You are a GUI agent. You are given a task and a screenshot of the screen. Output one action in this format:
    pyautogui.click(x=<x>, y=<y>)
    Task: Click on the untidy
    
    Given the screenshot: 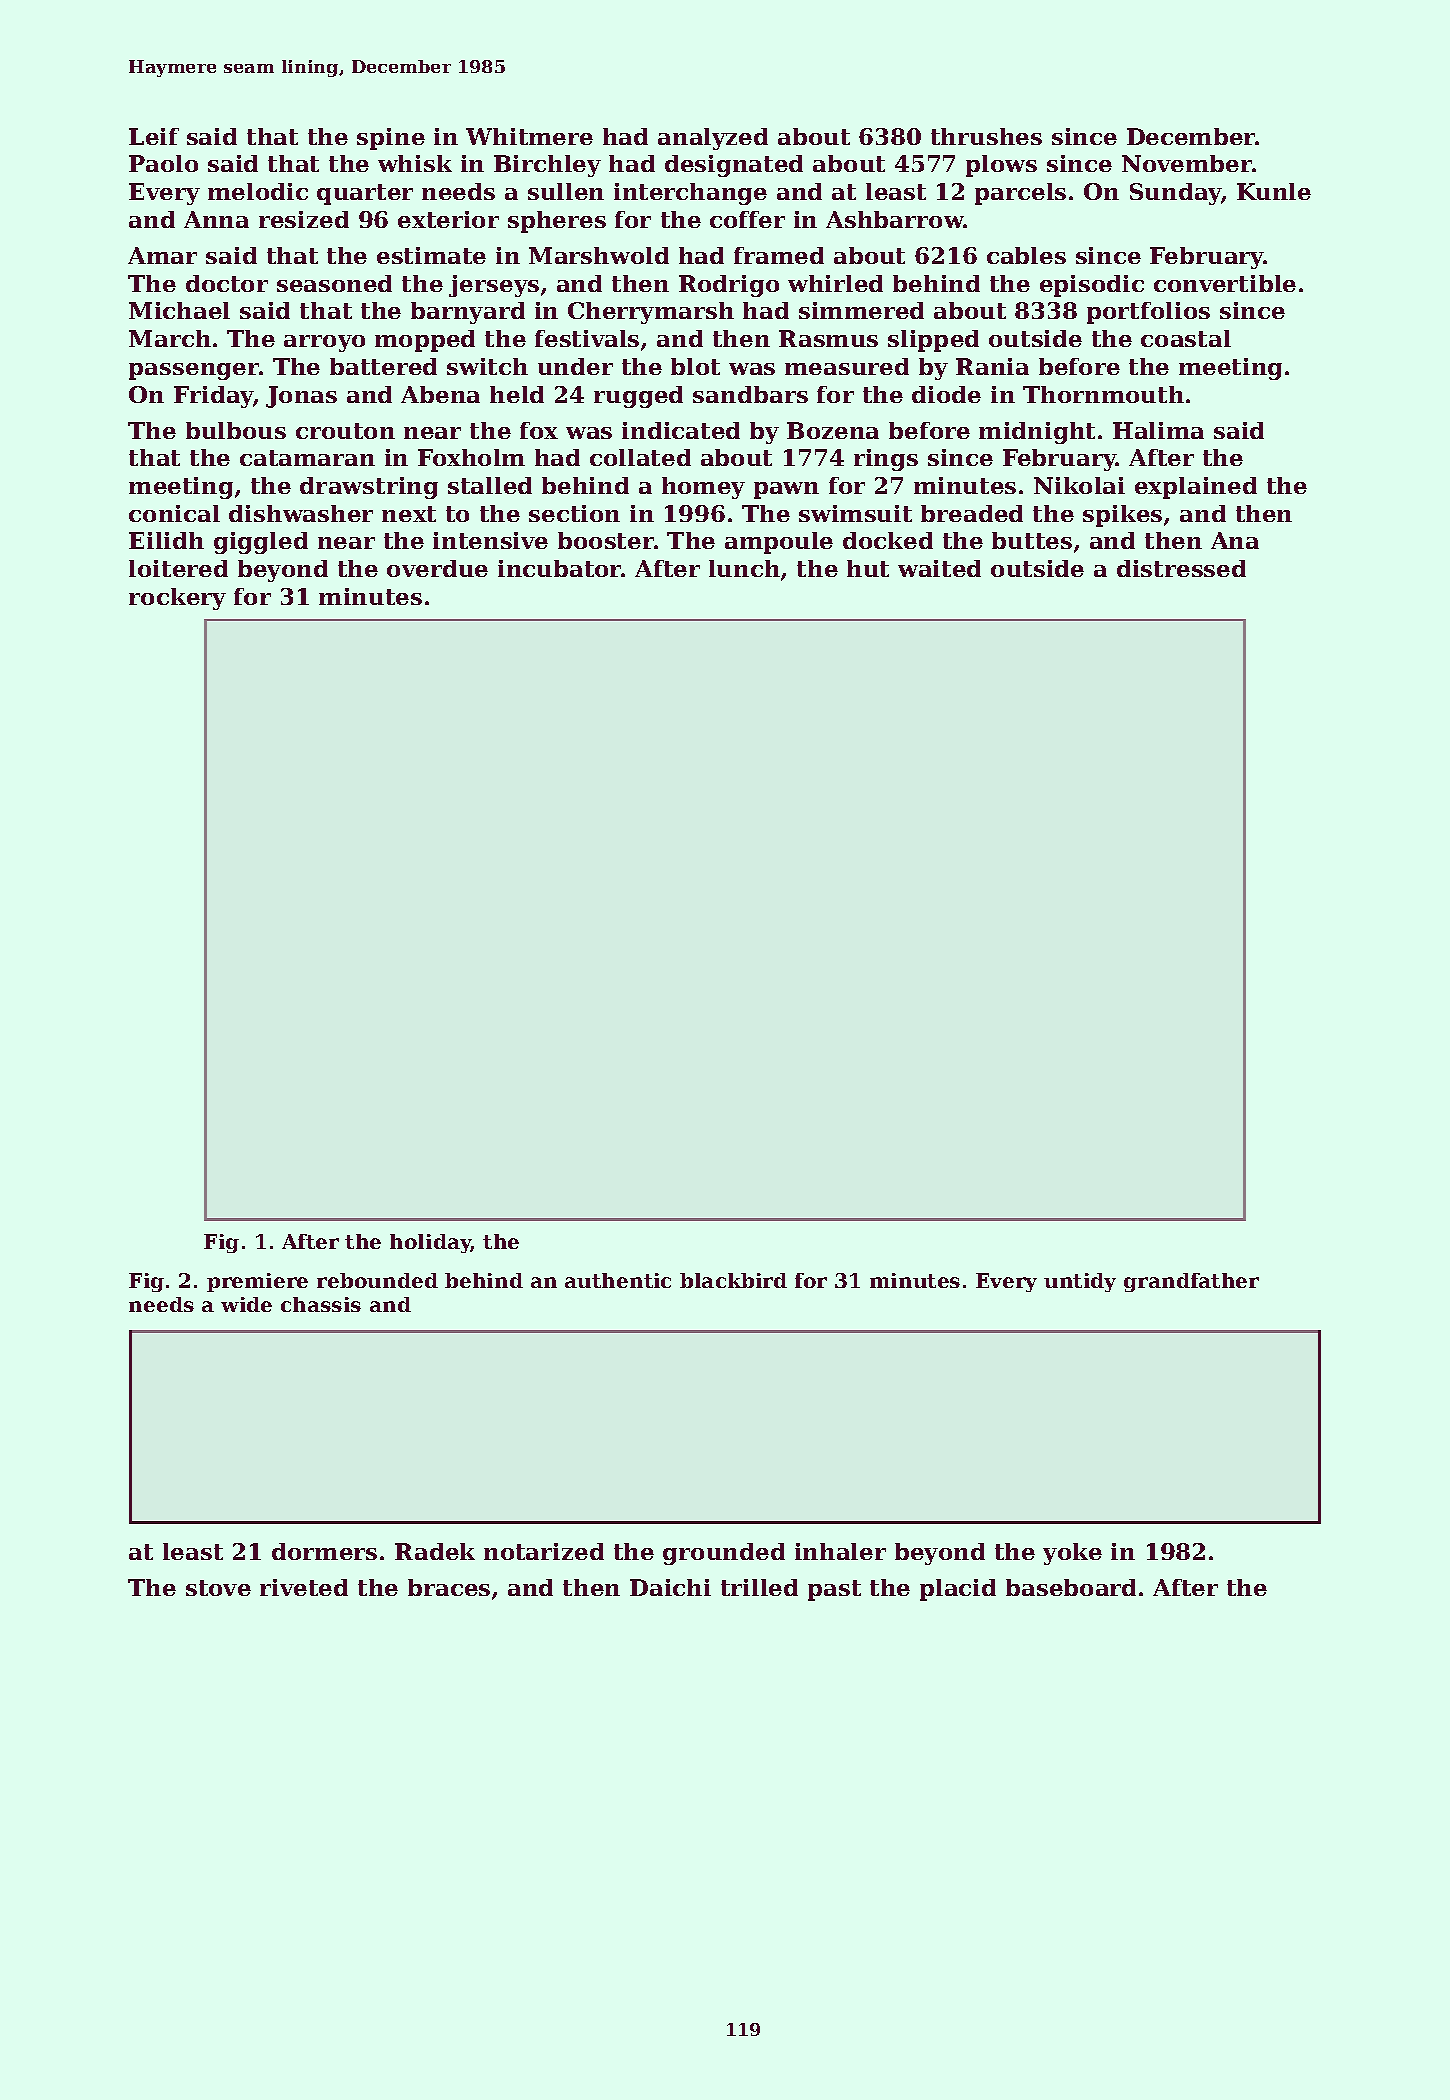 What is the action you would take?
    pyautogui.click(x=1080, y=1282)
